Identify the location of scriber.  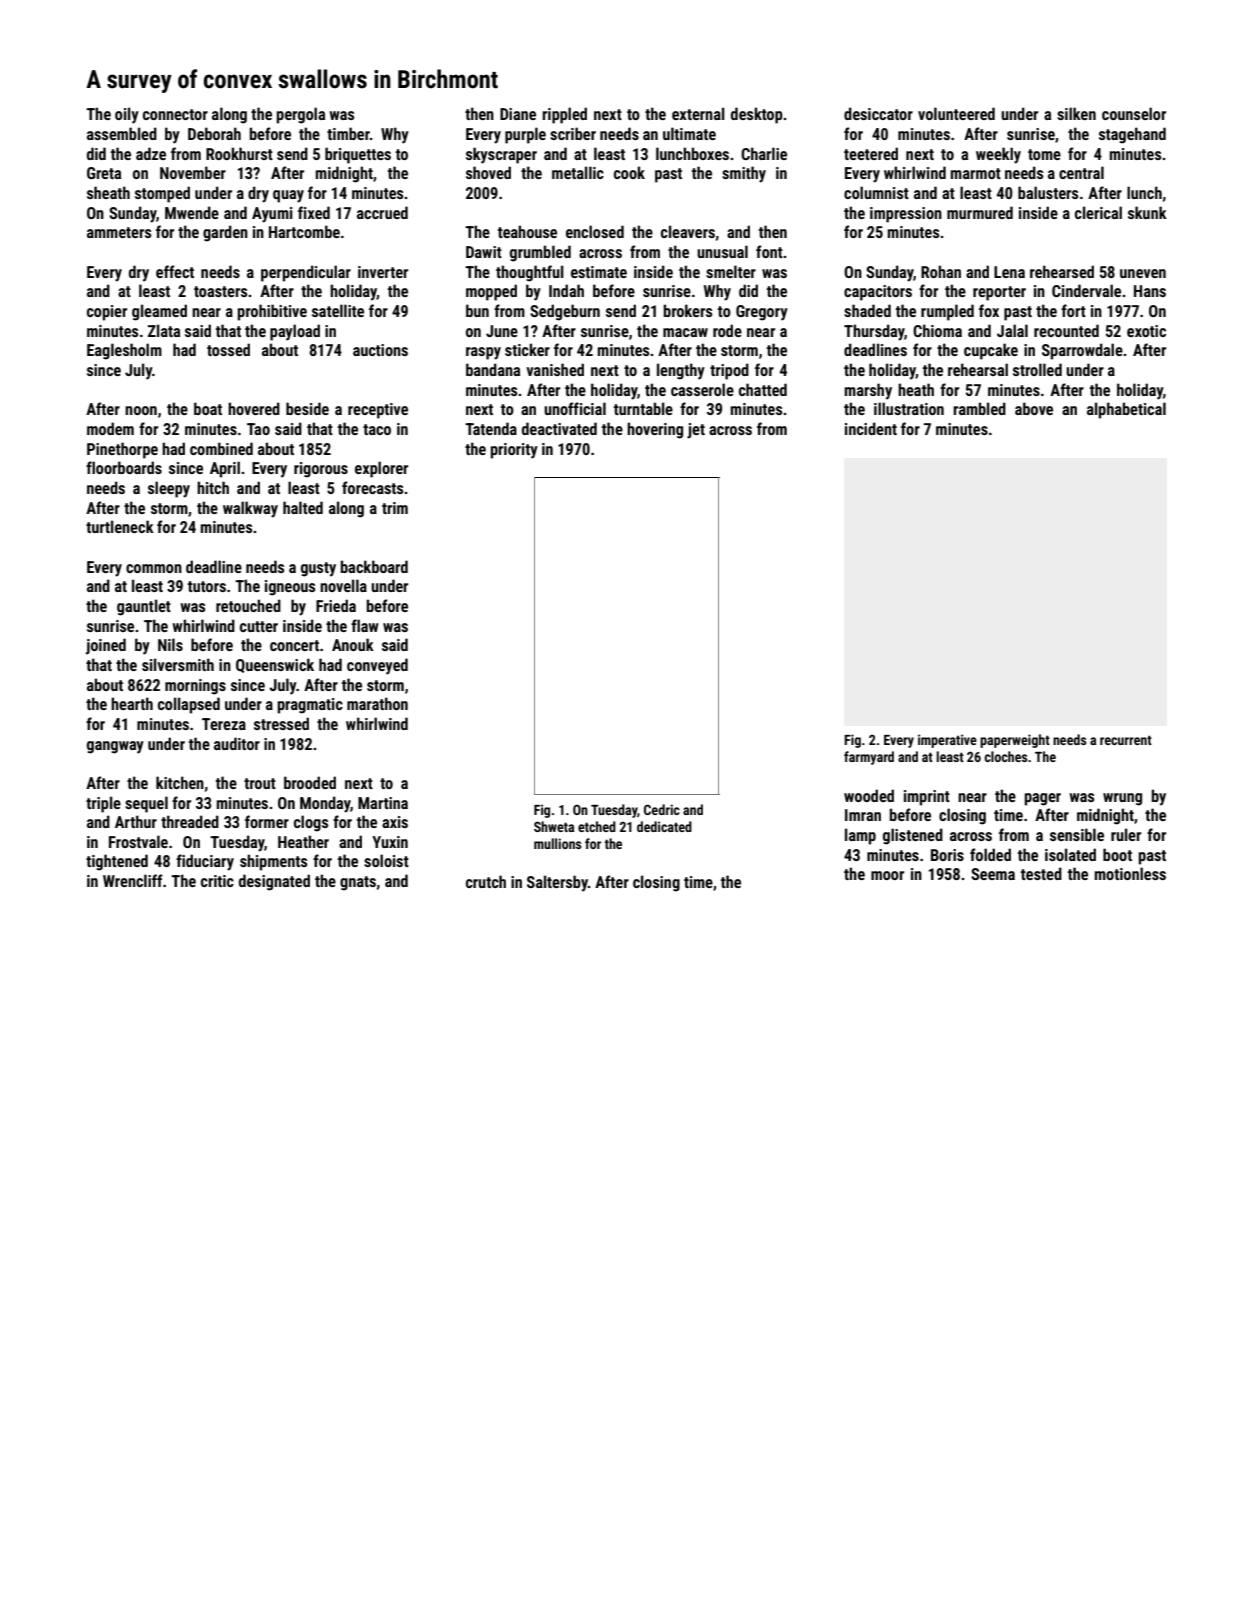
(573, 133).
